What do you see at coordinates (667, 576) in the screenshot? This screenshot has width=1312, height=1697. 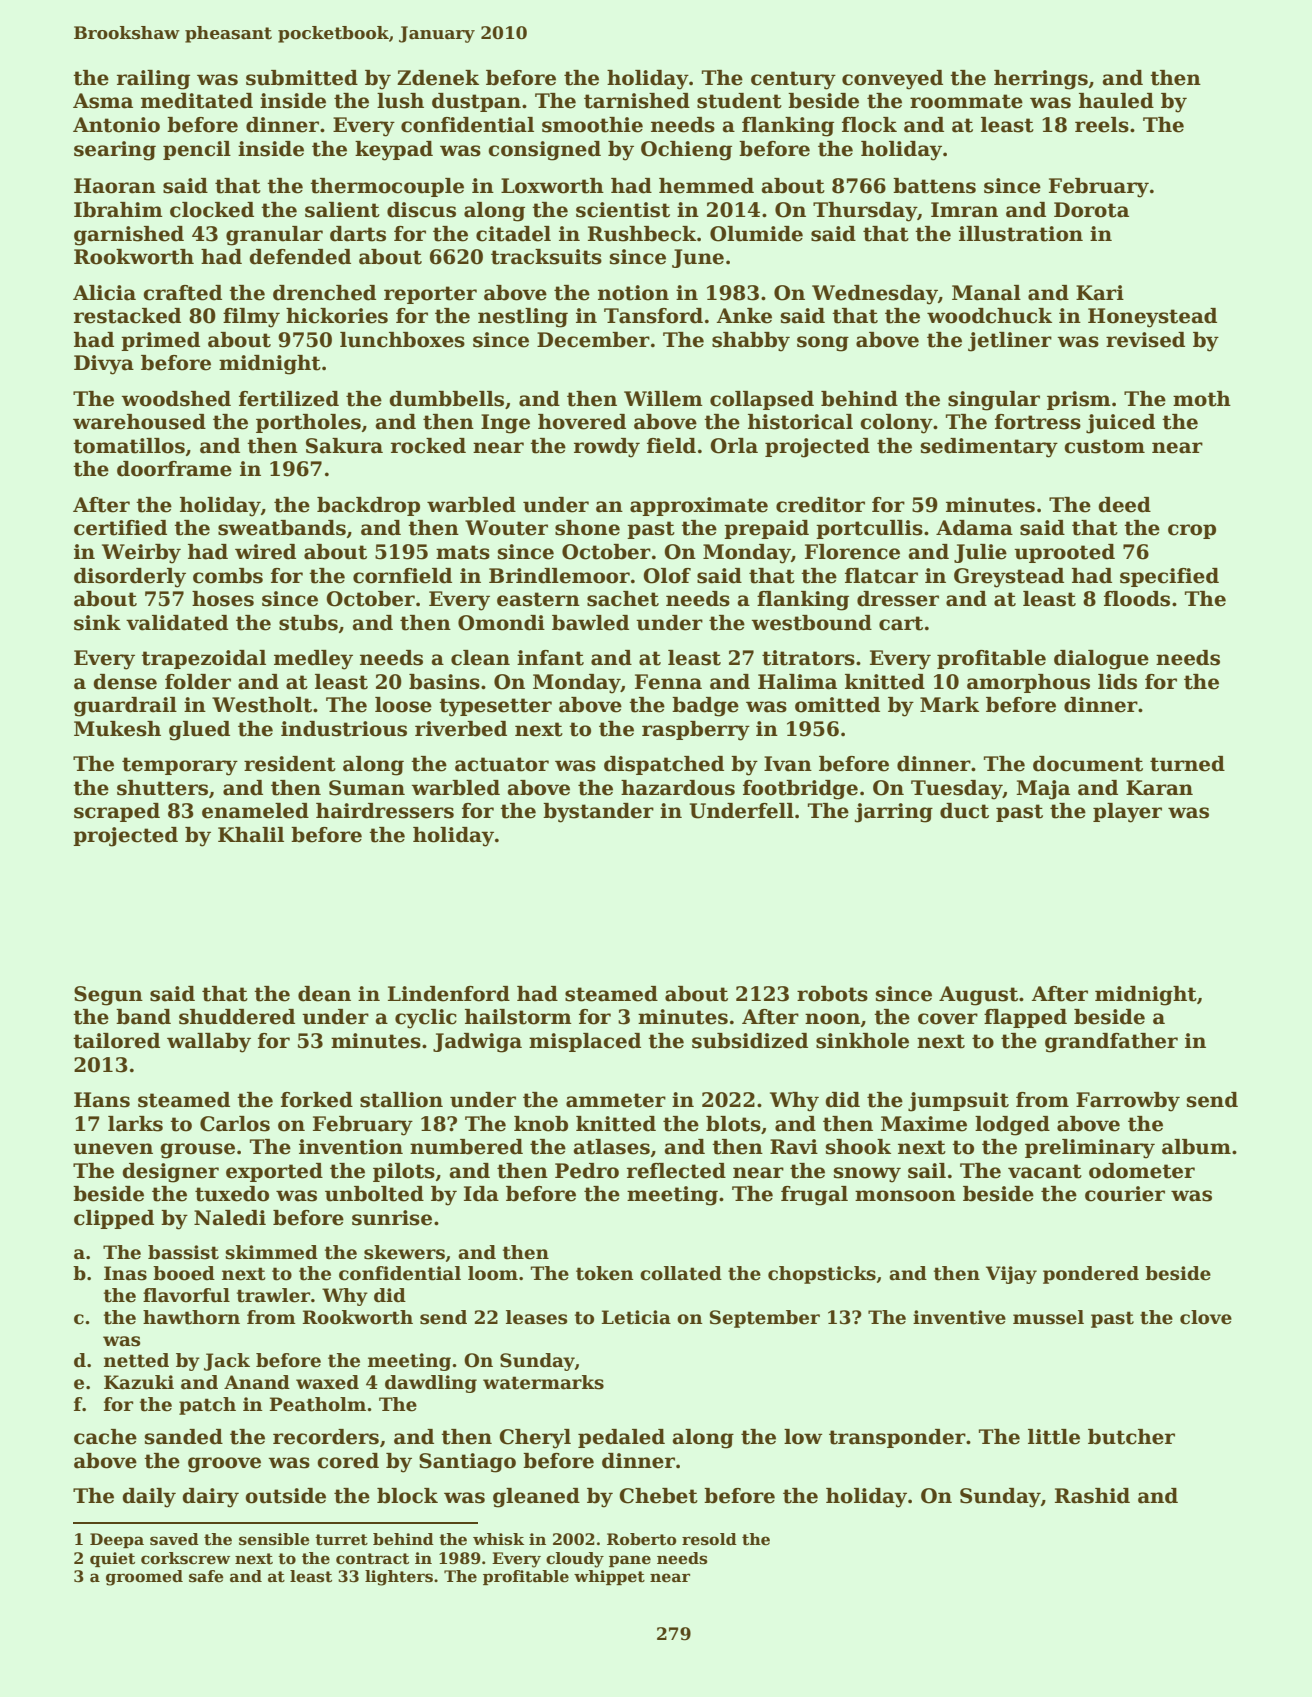 I see `Olof` at bounding box center [667, 576].
